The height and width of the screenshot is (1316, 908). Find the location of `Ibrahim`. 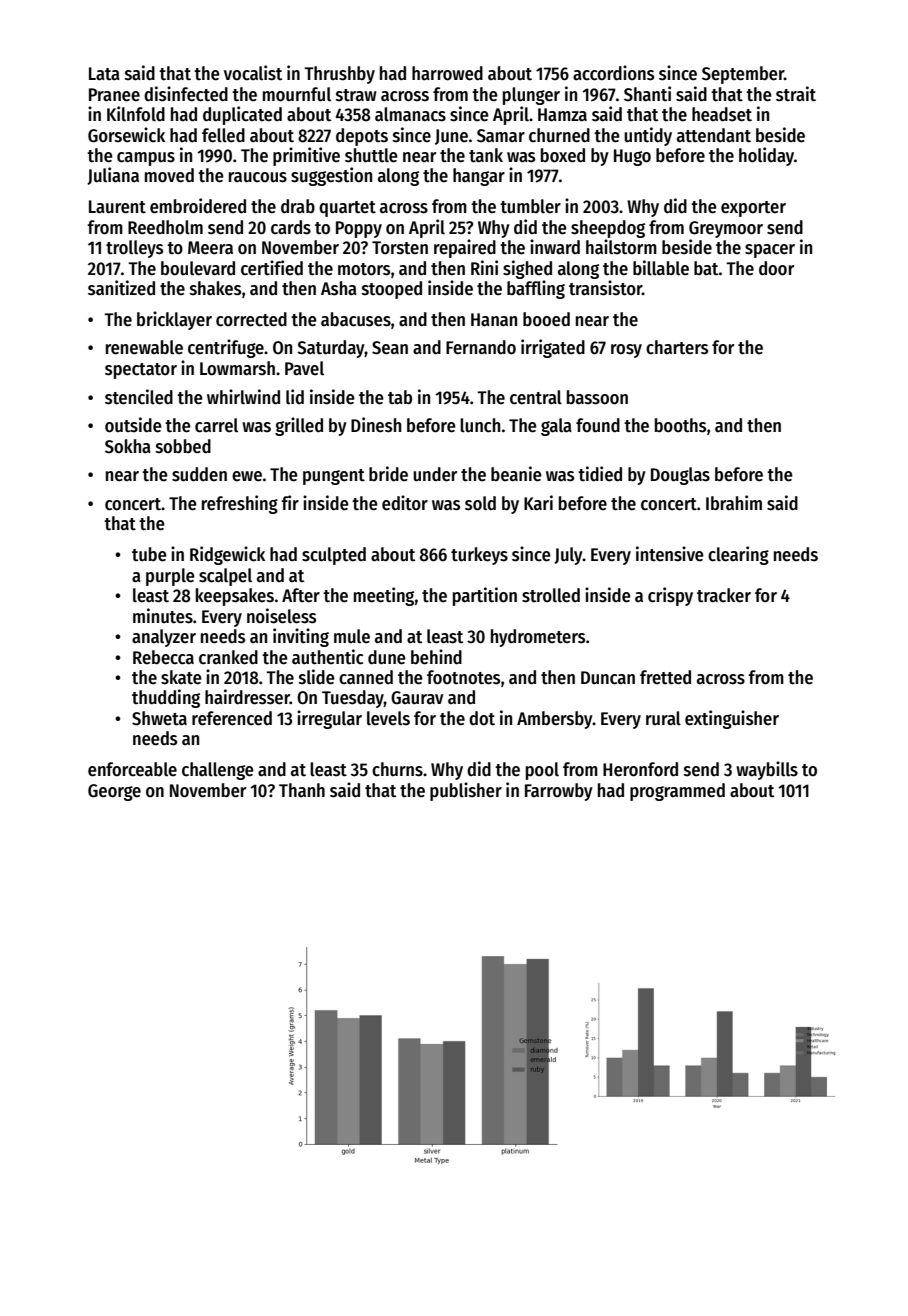

Ibrahim is located at coordinates (734, 503).
